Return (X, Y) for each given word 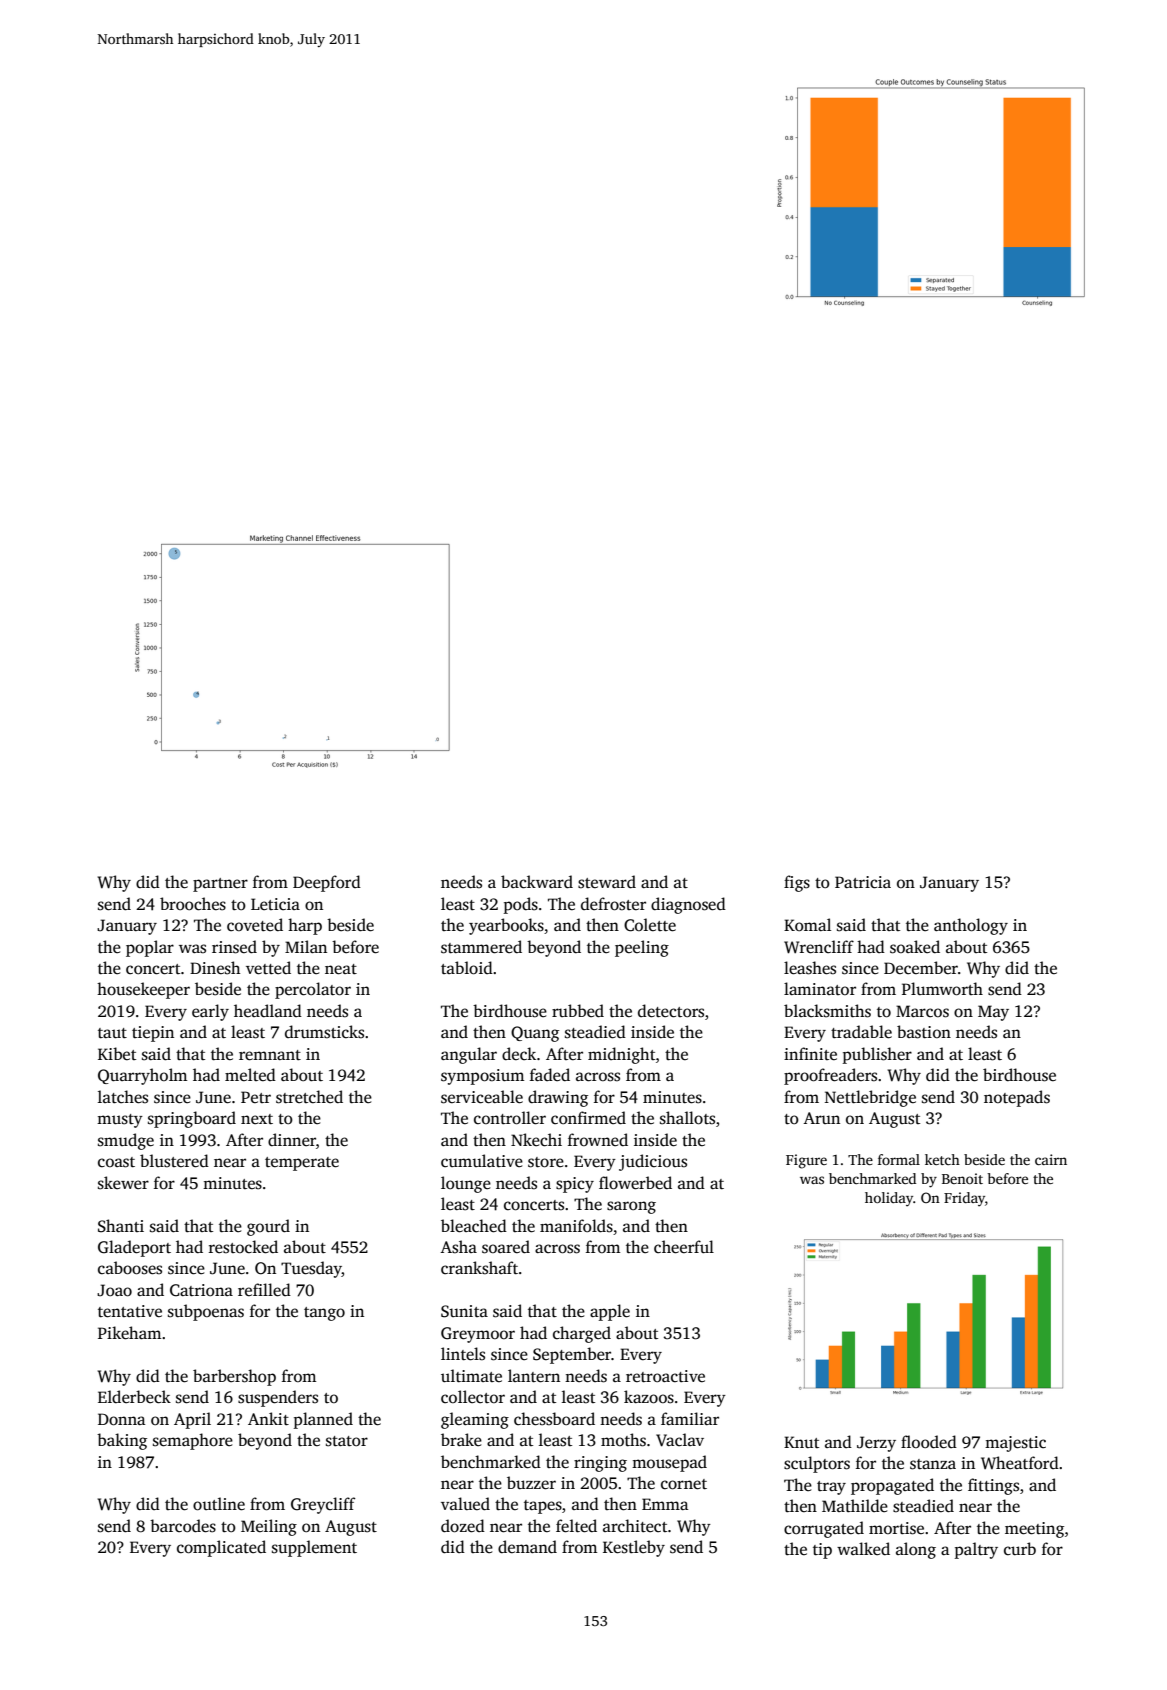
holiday (889, 1199)
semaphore (193, 1441)
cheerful (684, 1247)
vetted (268, 968)
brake (461, 1439)
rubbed (578, 1011)
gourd (268, 1227)
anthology (971, 926)
